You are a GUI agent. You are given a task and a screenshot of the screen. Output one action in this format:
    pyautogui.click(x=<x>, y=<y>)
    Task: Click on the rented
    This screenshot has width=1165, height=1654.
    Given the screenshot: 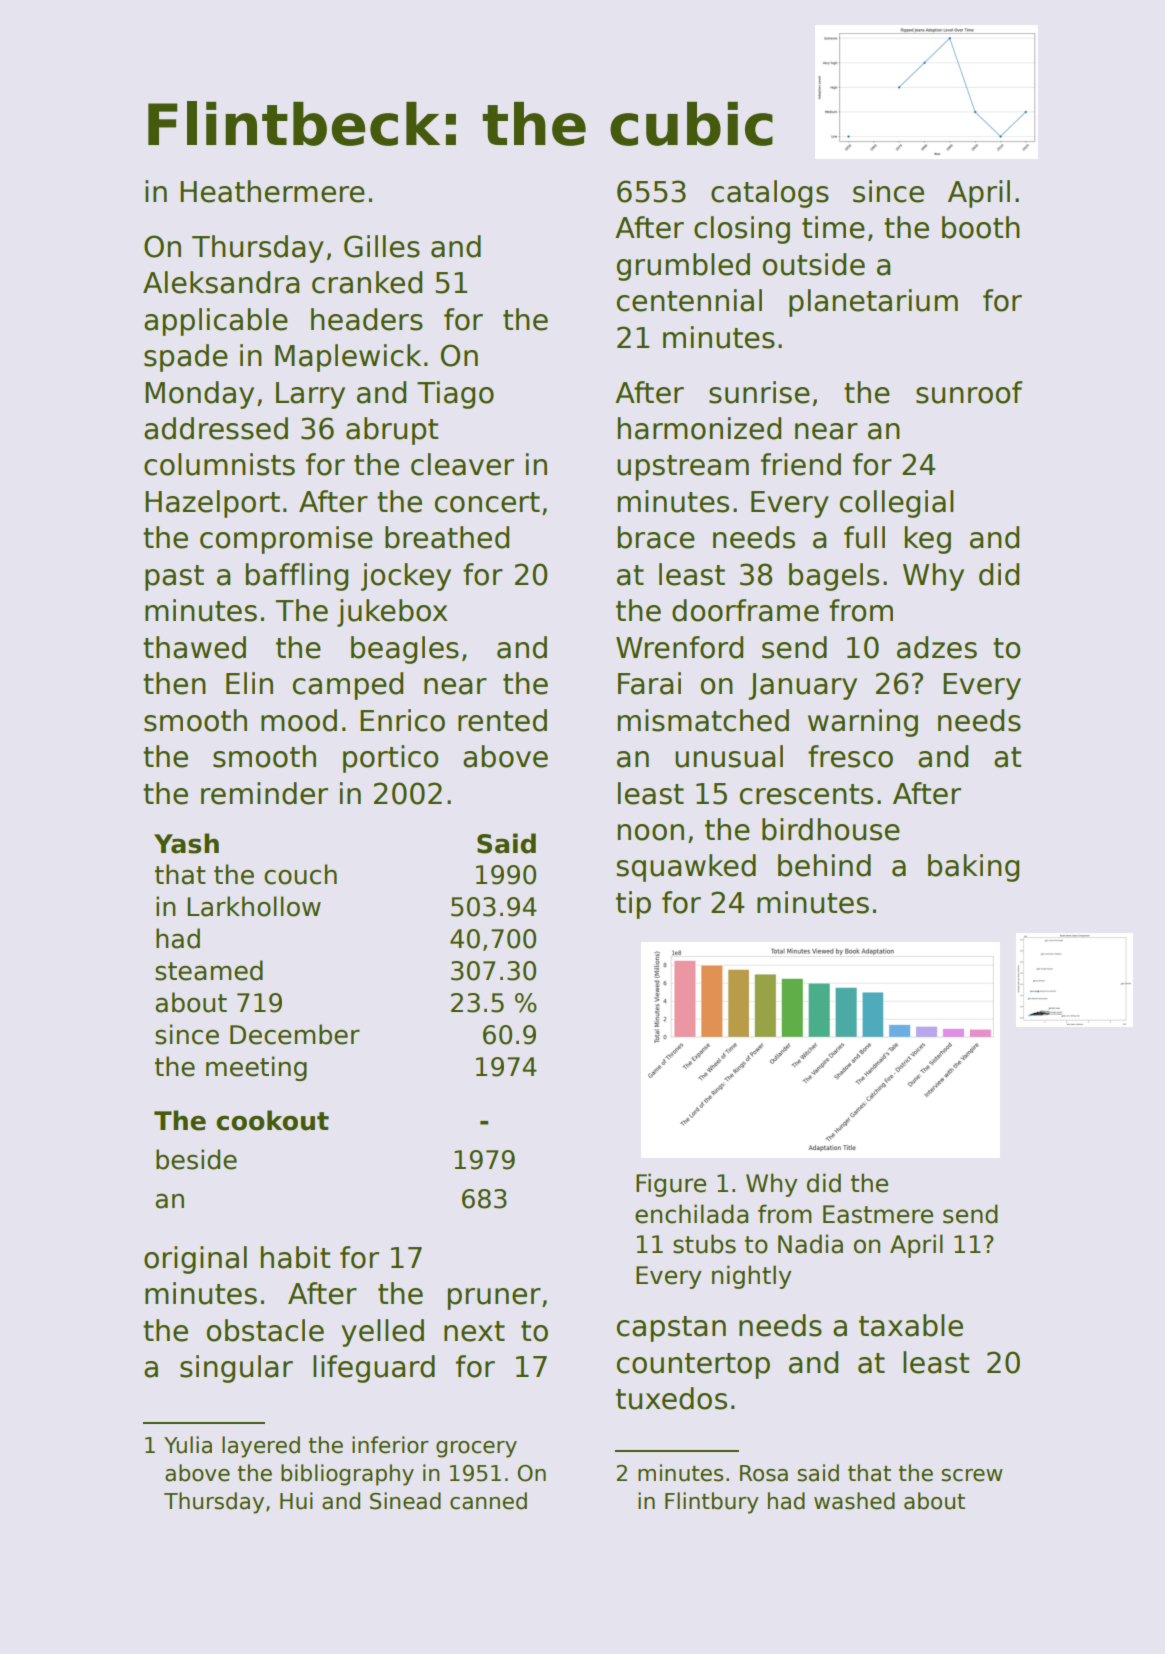 What is the action you would take?
    pyautogui.click(x=502, y=720)
